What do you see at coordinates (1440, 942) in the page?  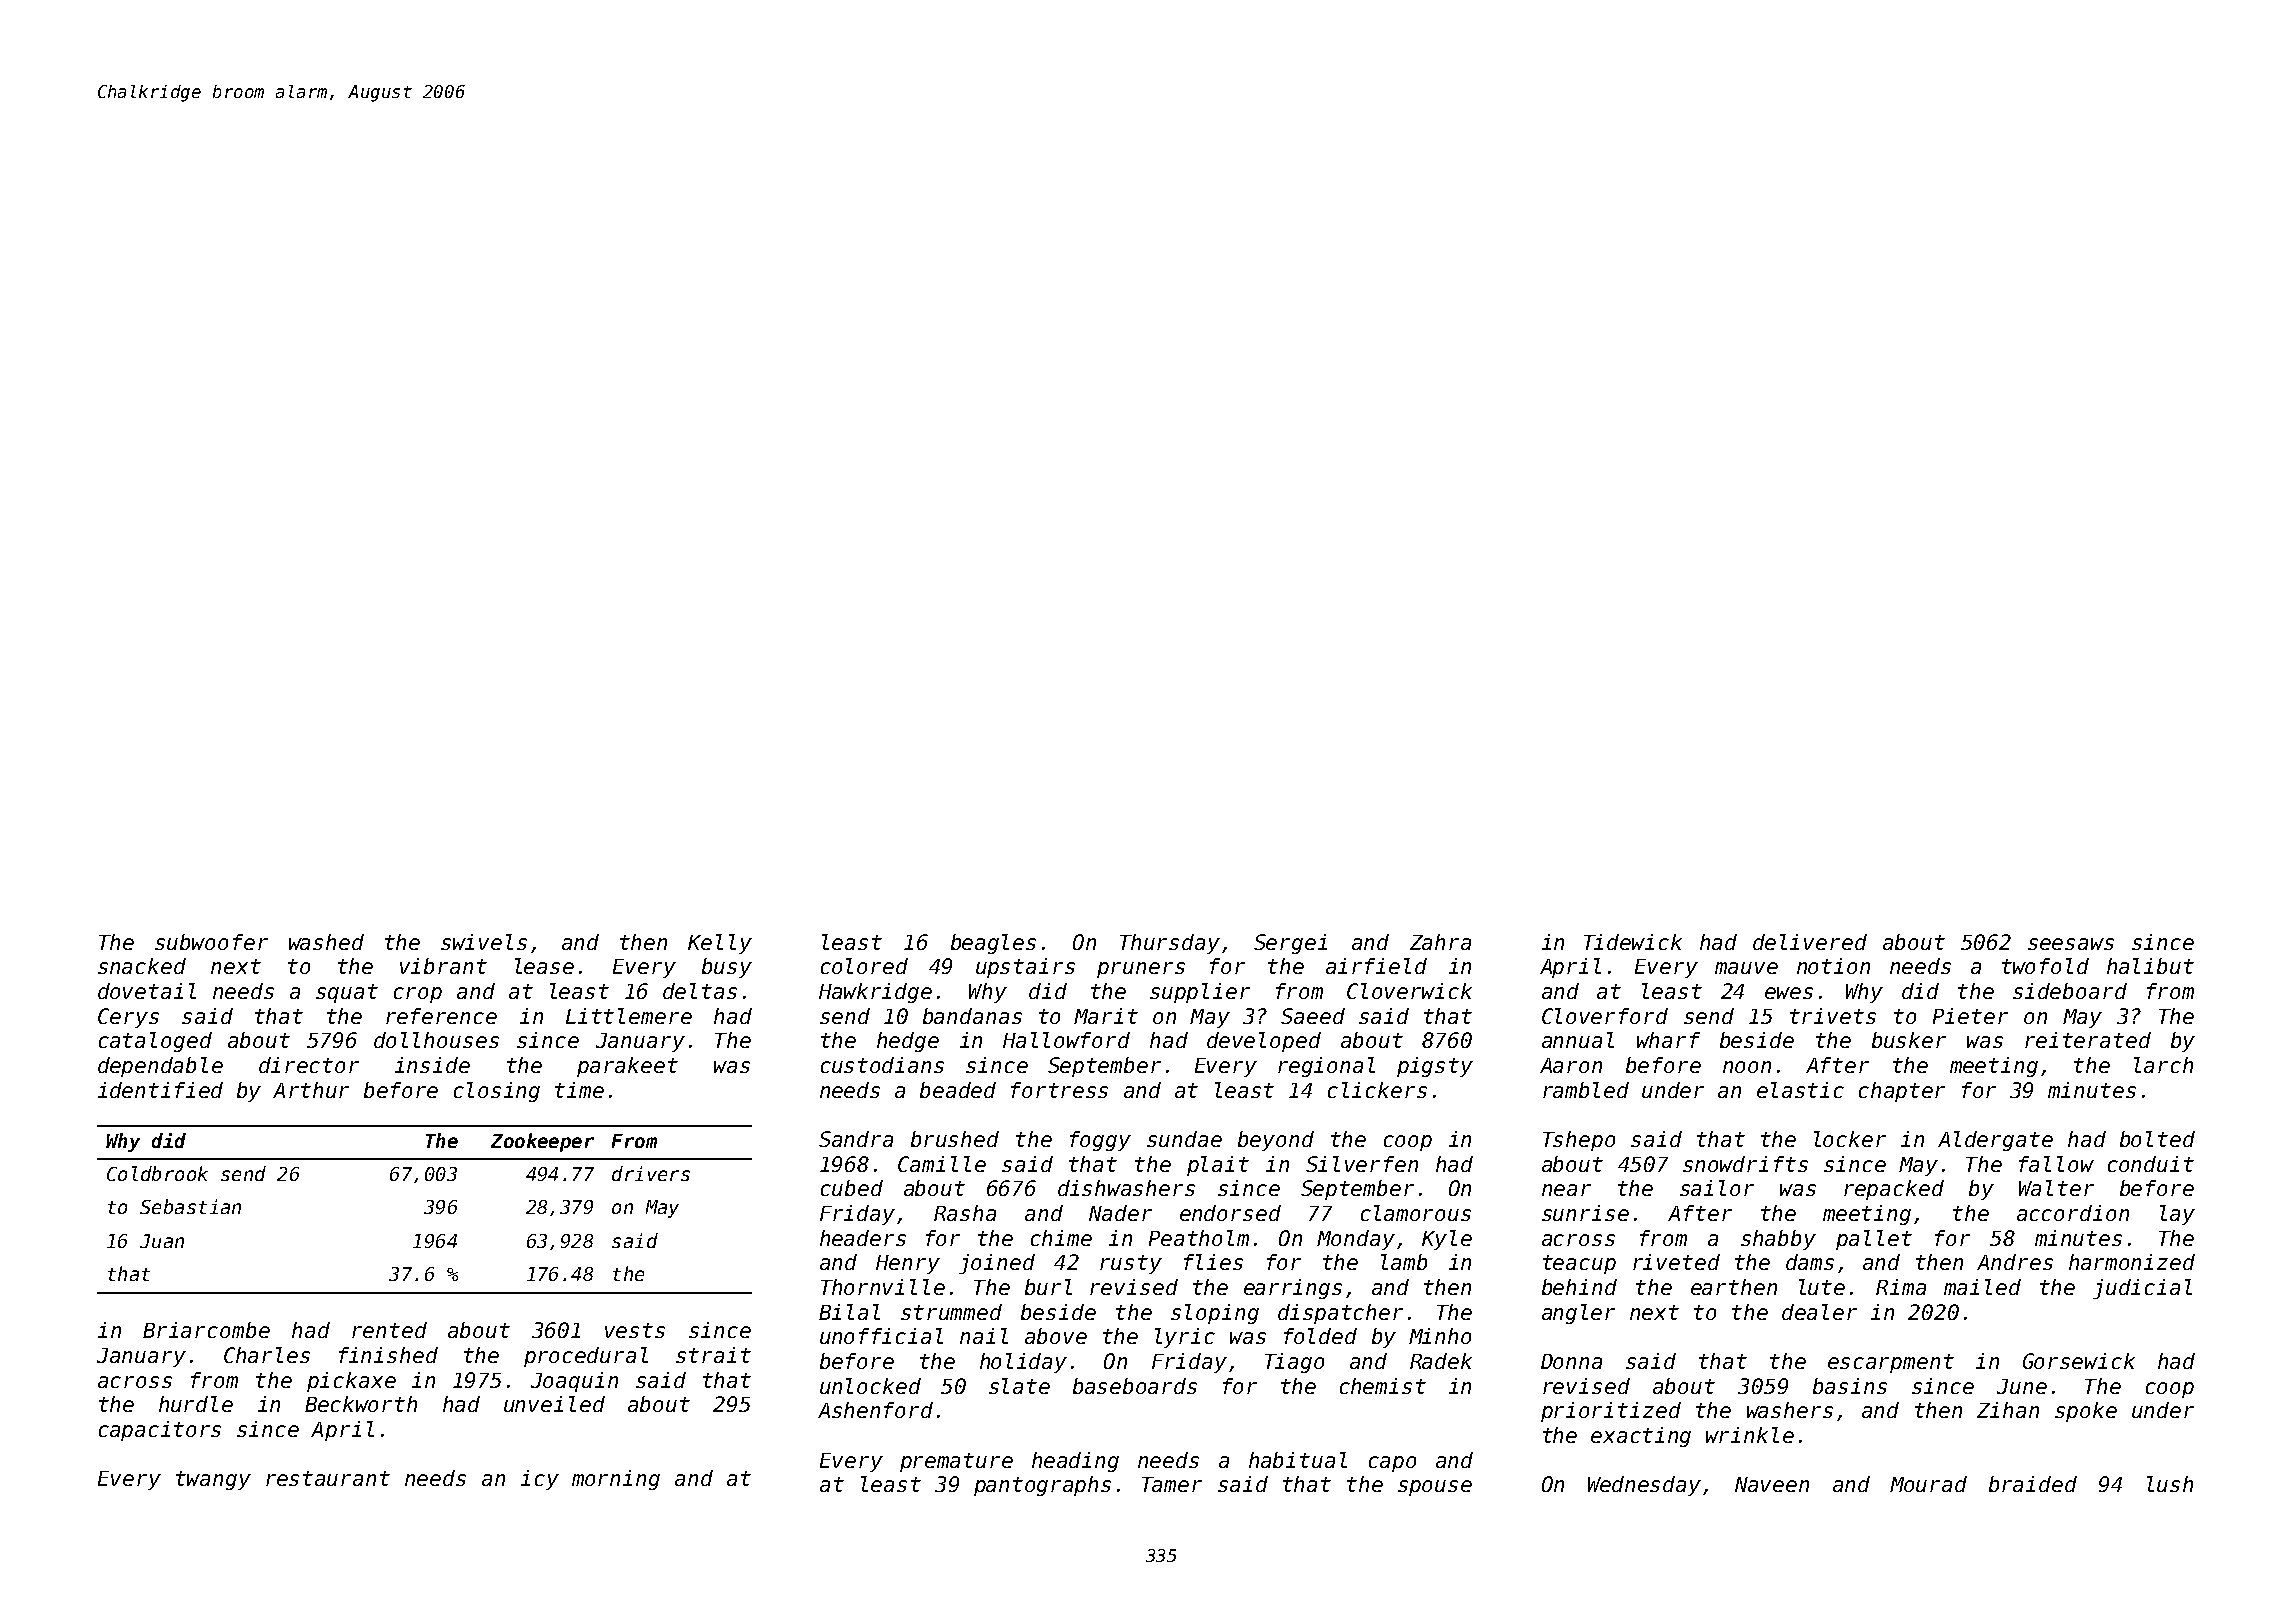 I see `Zahra` at bounding box center [1440, 942].
